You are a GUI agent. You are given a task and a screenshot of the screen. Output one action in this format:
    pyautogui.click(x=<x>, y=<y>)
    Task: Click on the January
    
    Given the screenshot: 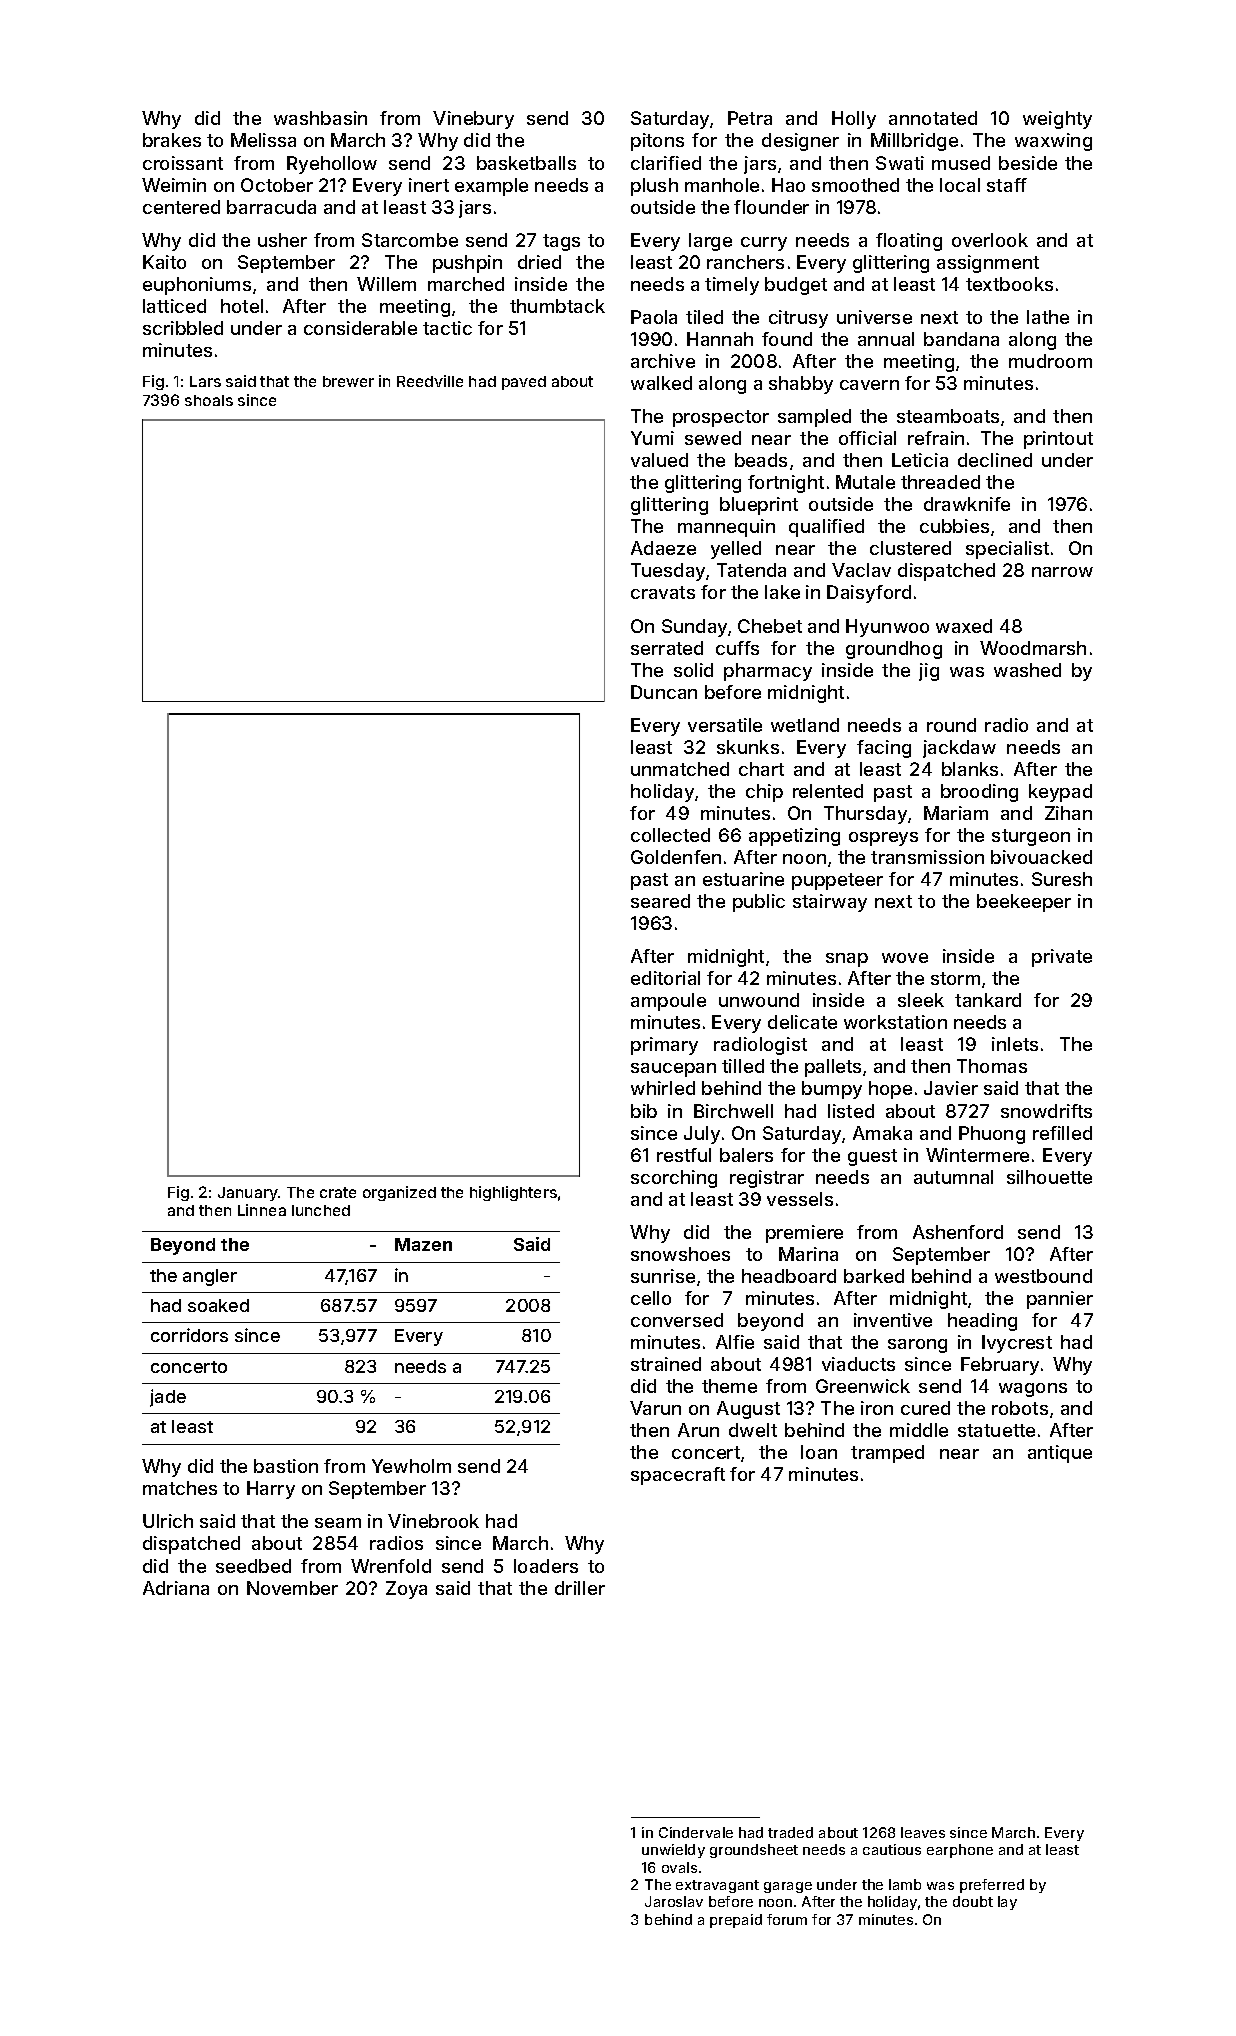 What is the action you would take?
    pyautogui.click(x=248, y=1194)
